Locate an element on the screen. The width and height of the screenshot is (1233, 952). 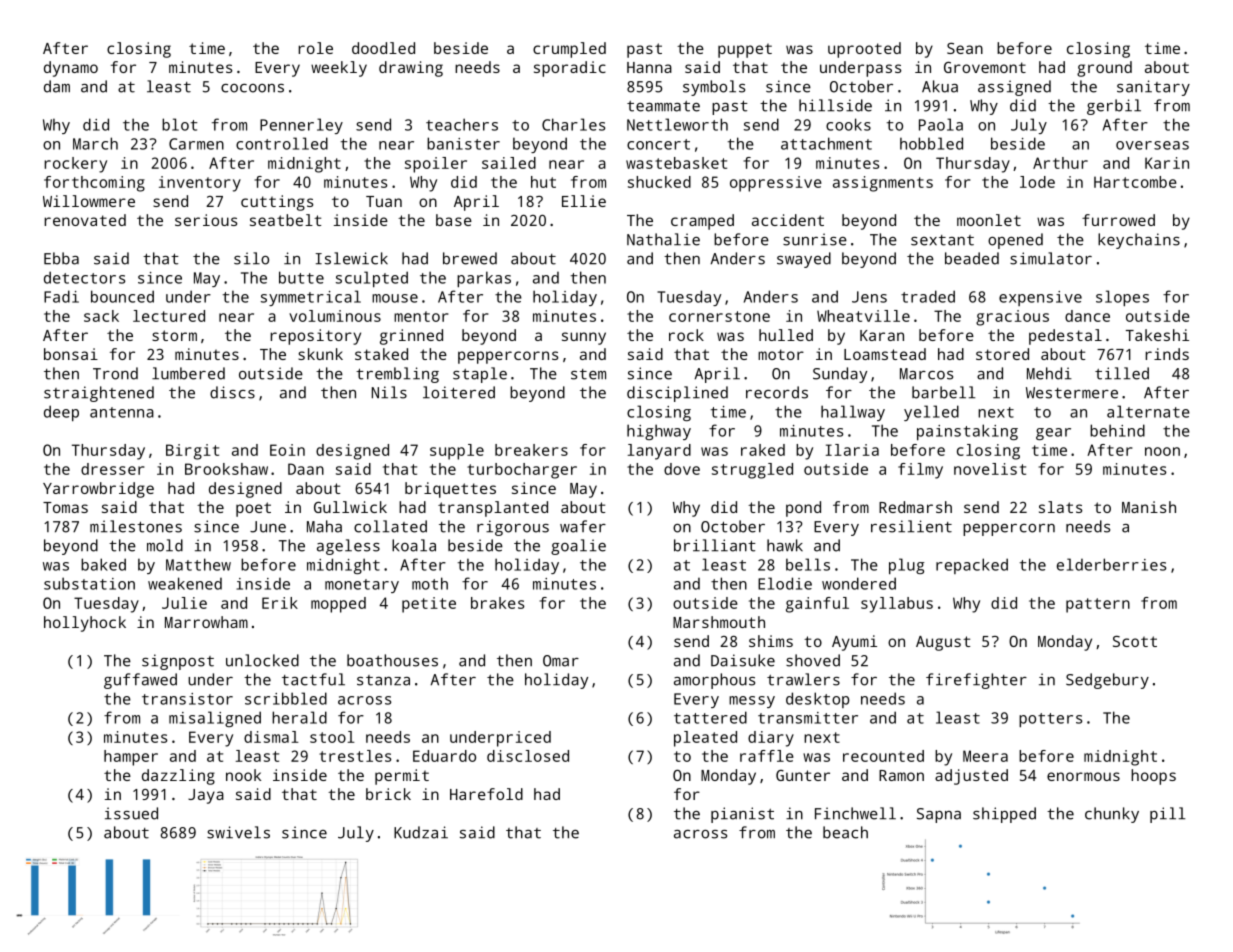
wafer is located at coordinates (583, 526).
